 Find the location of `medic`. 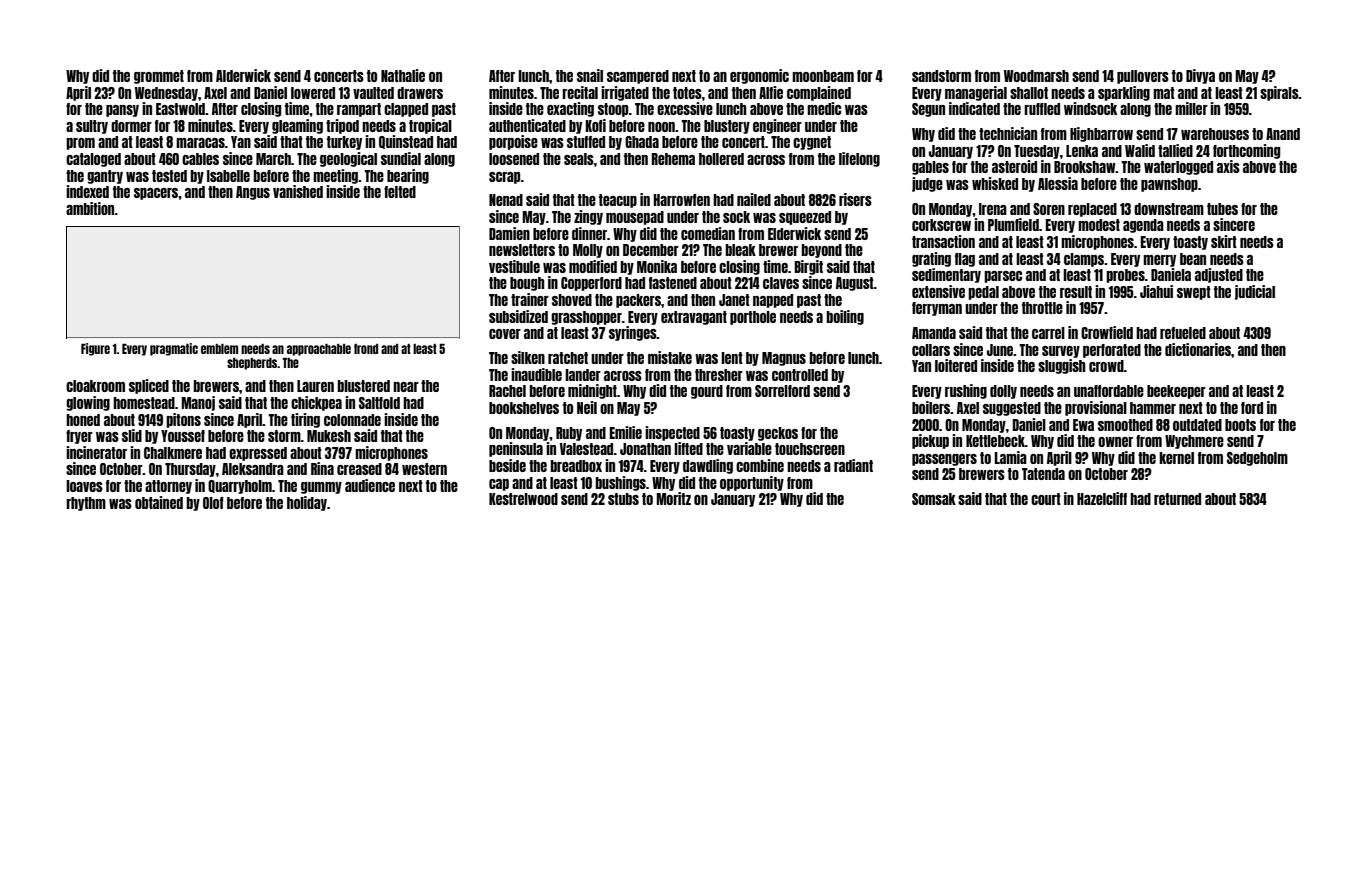

medic is located at coordinates (824, 108).
